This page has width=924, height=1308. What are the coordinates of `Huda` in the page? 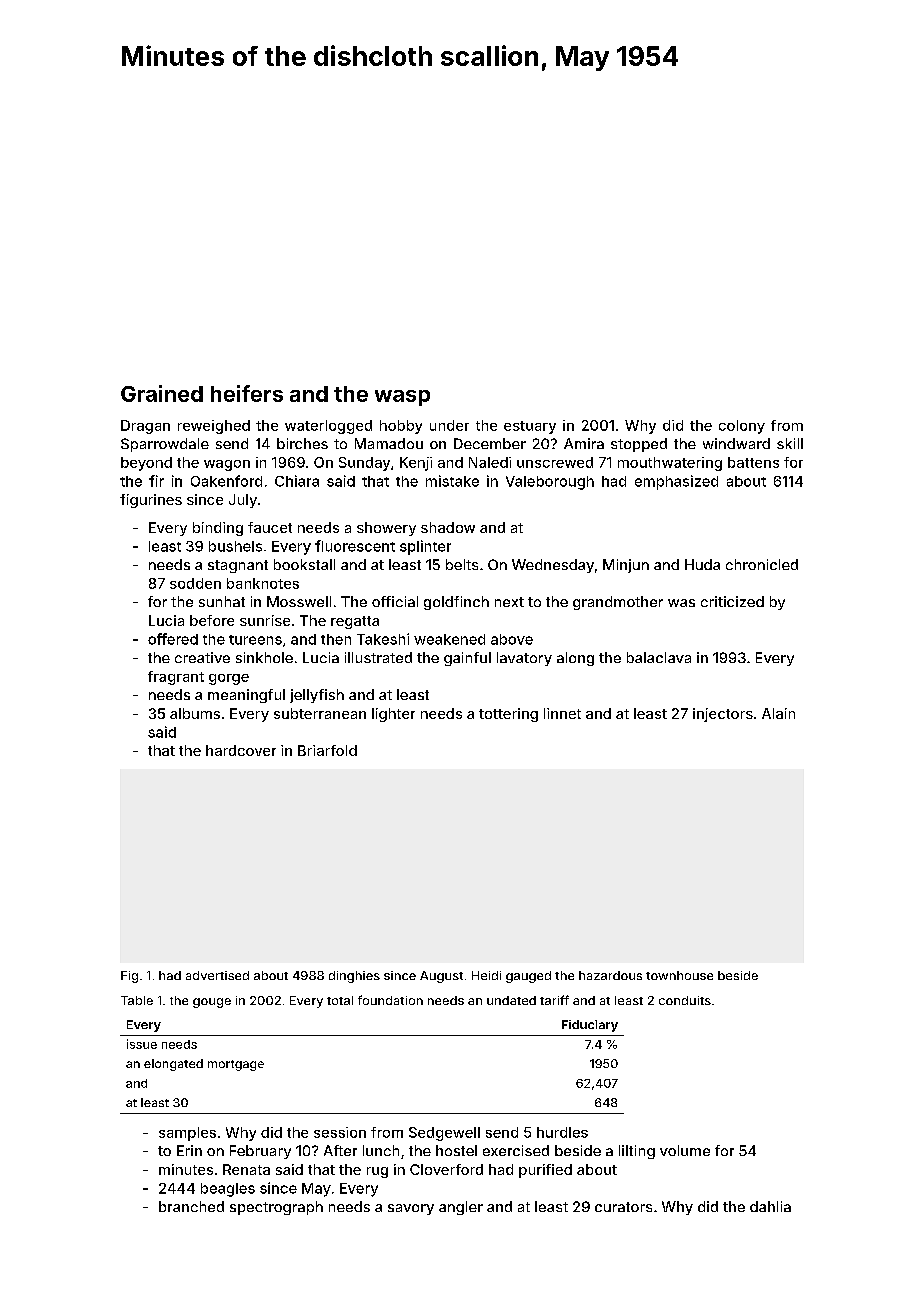 It's located at (702, 564).
